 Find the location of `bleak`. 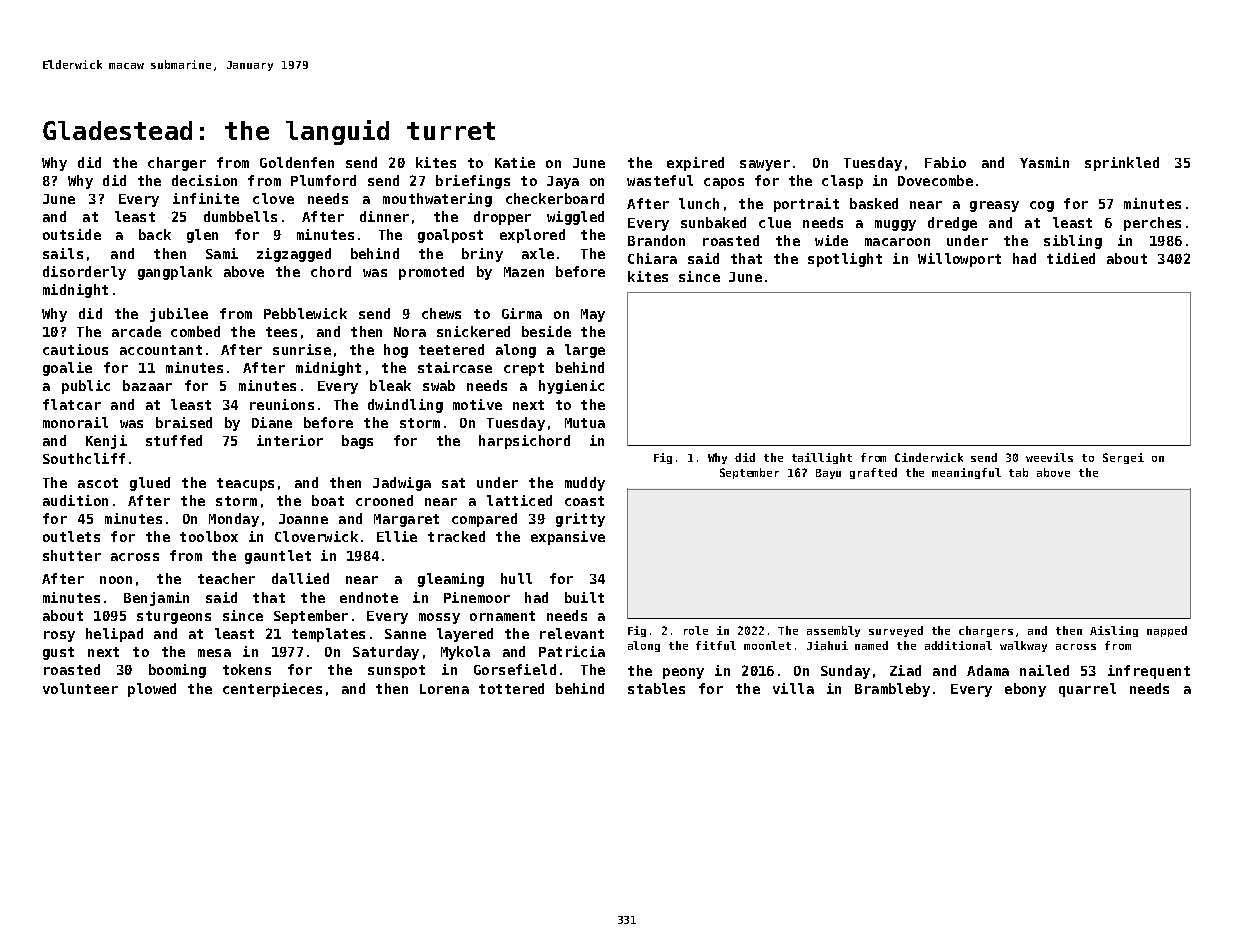

bleak is located at coordinates (390, 385).
